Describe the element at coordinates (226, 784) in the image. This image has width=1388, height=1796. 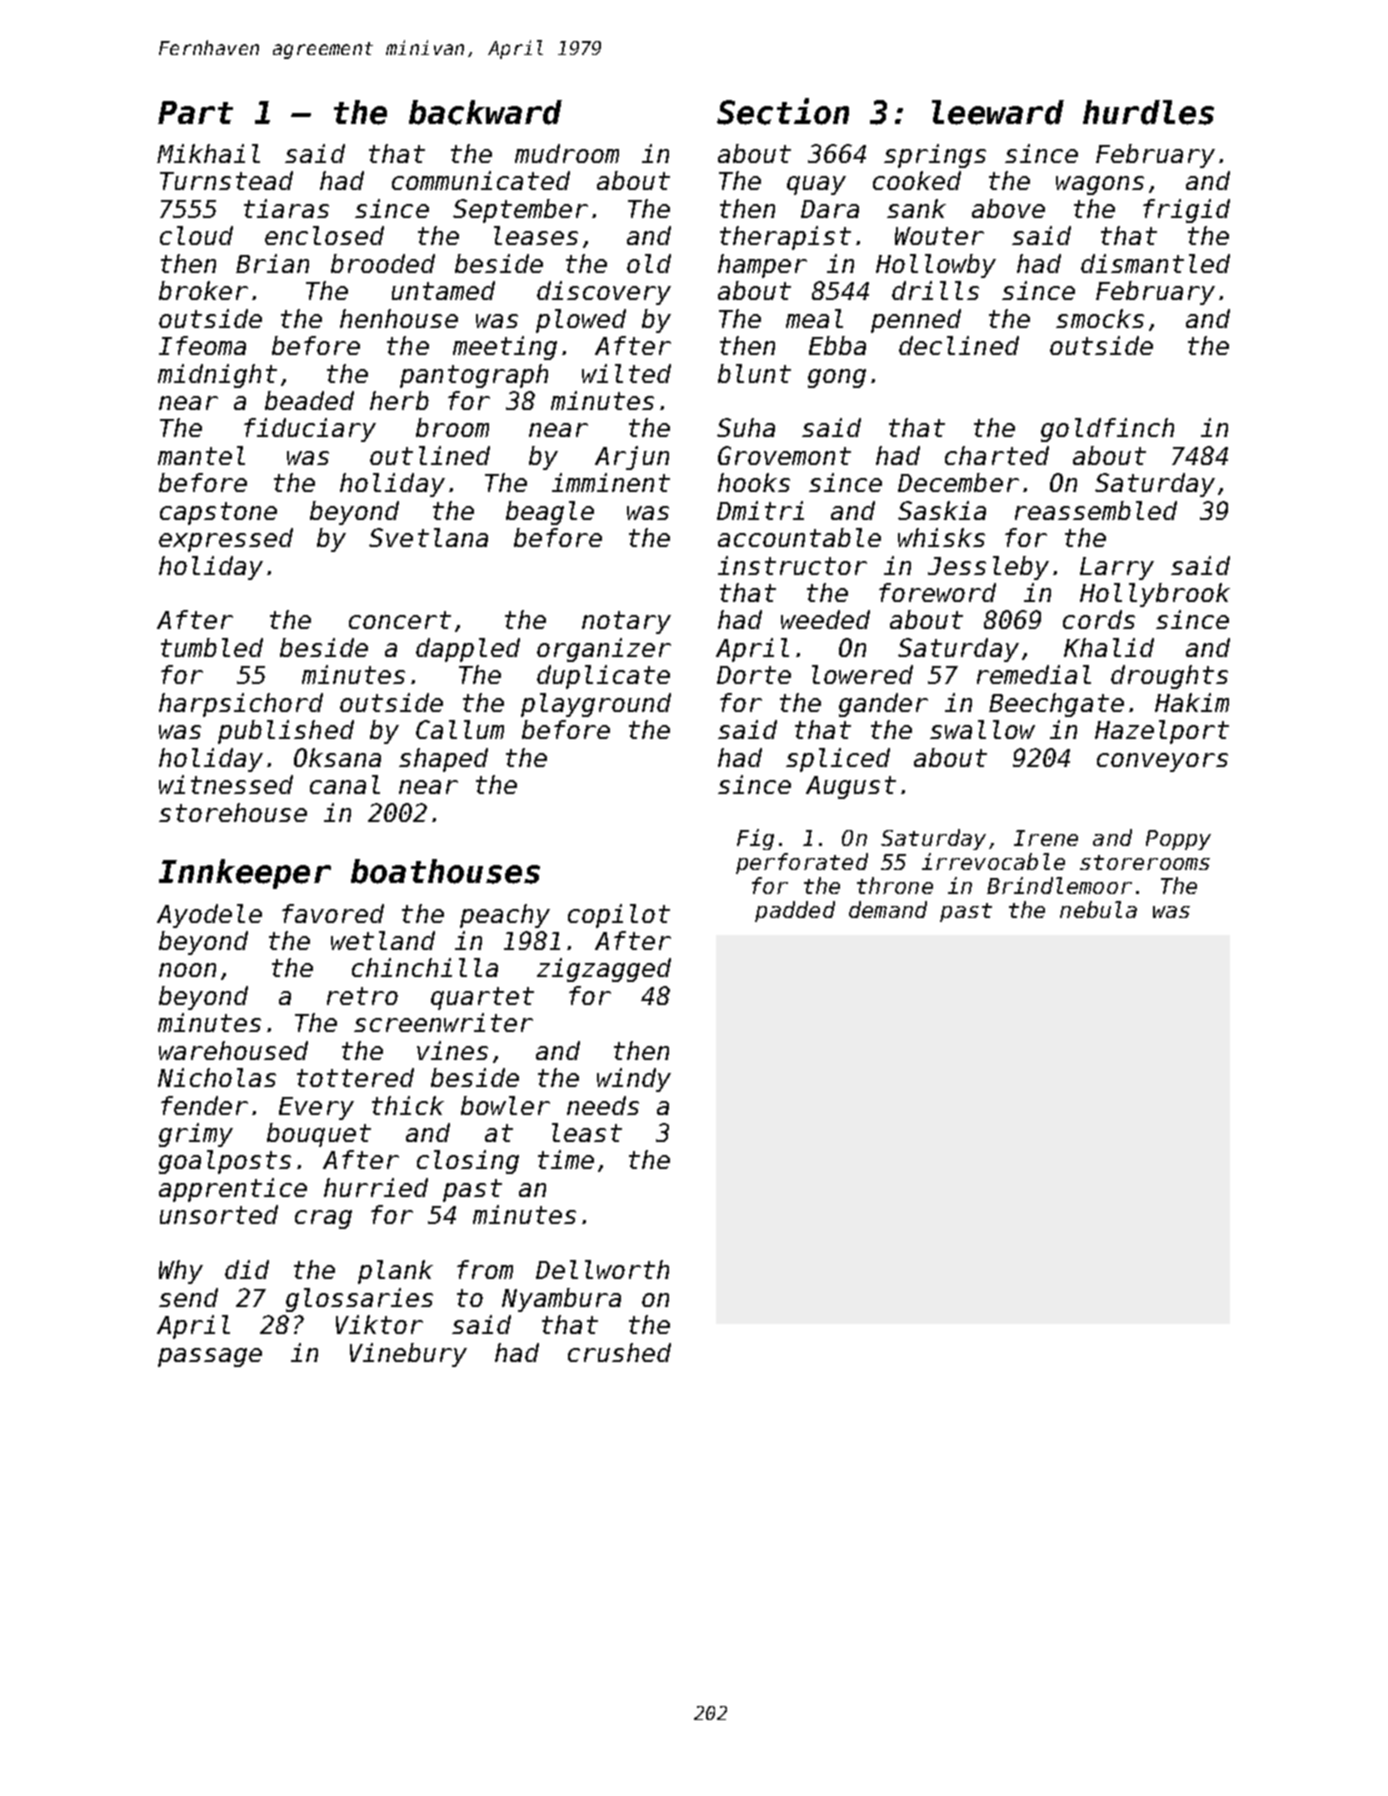
I see `witnessed` at that location.
